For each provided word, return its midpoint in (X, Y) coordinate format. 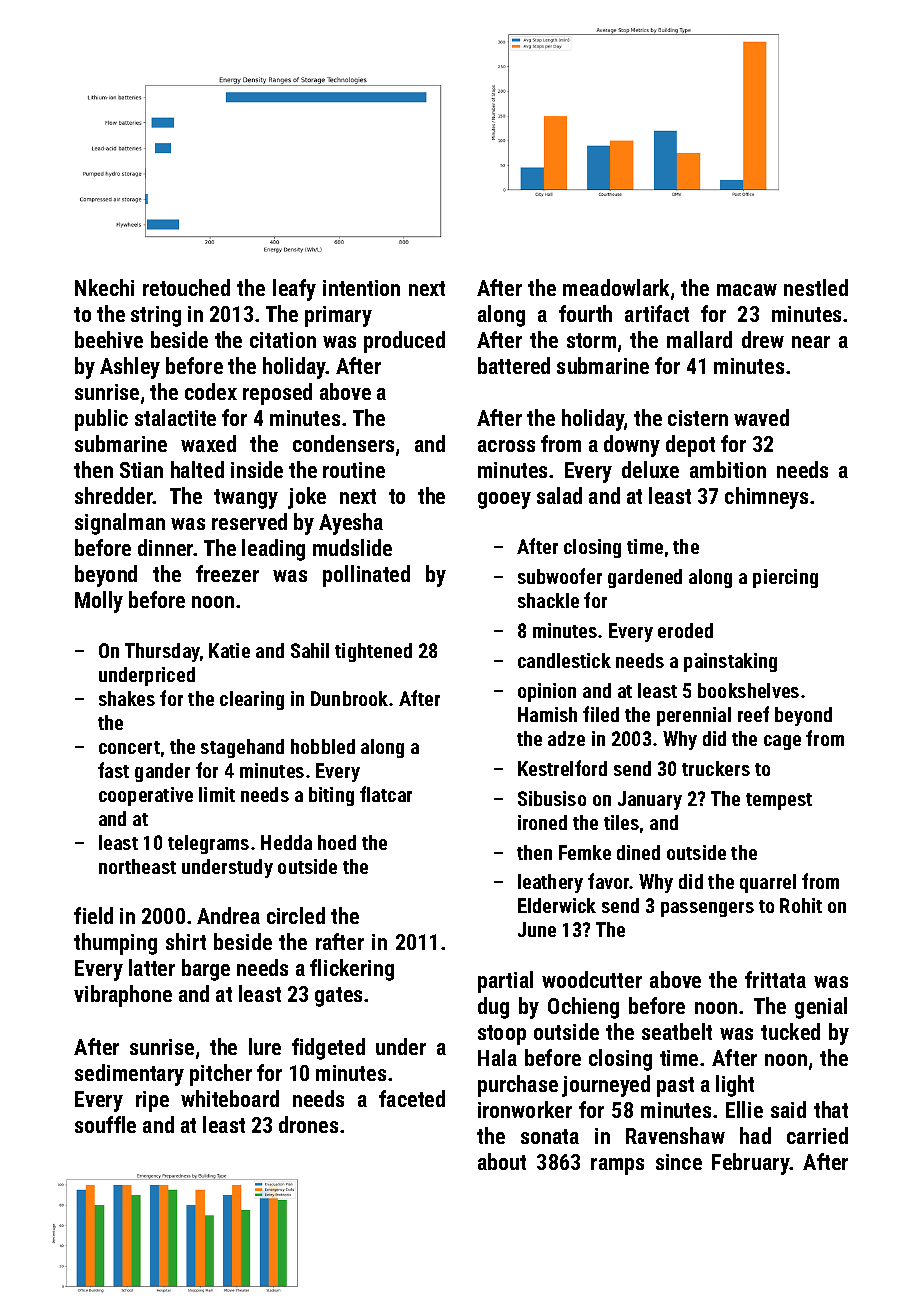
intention (361, 288)
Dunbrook (349, 698)
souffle (105, 1124)
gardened (645, 578)
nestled (816, 287)
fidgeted (328, 1049)
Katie (229, 650)
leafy (294, 290)
